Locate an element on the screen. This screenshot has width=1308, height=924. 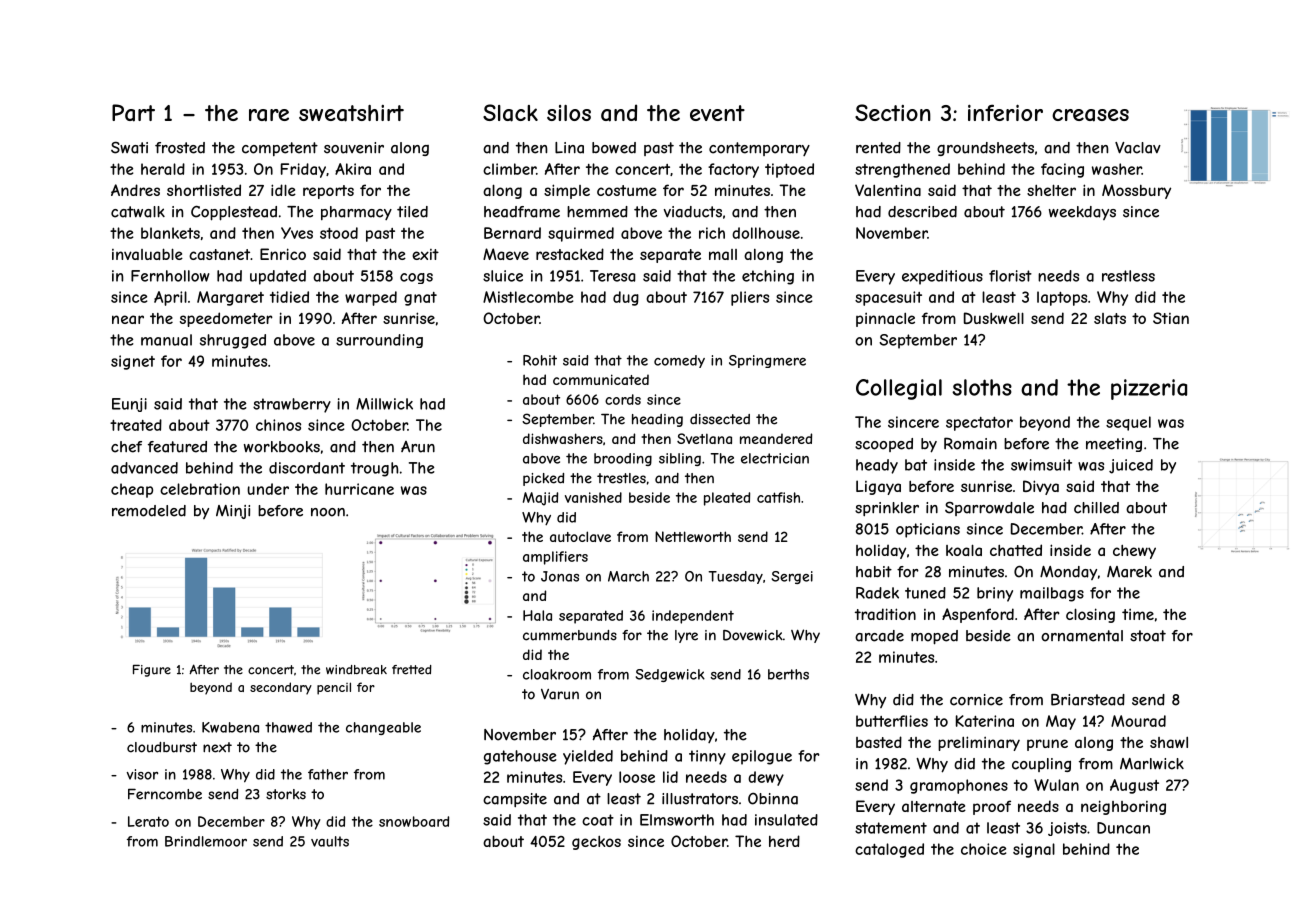
Marlwick is located at coordinates (1152, 764).
